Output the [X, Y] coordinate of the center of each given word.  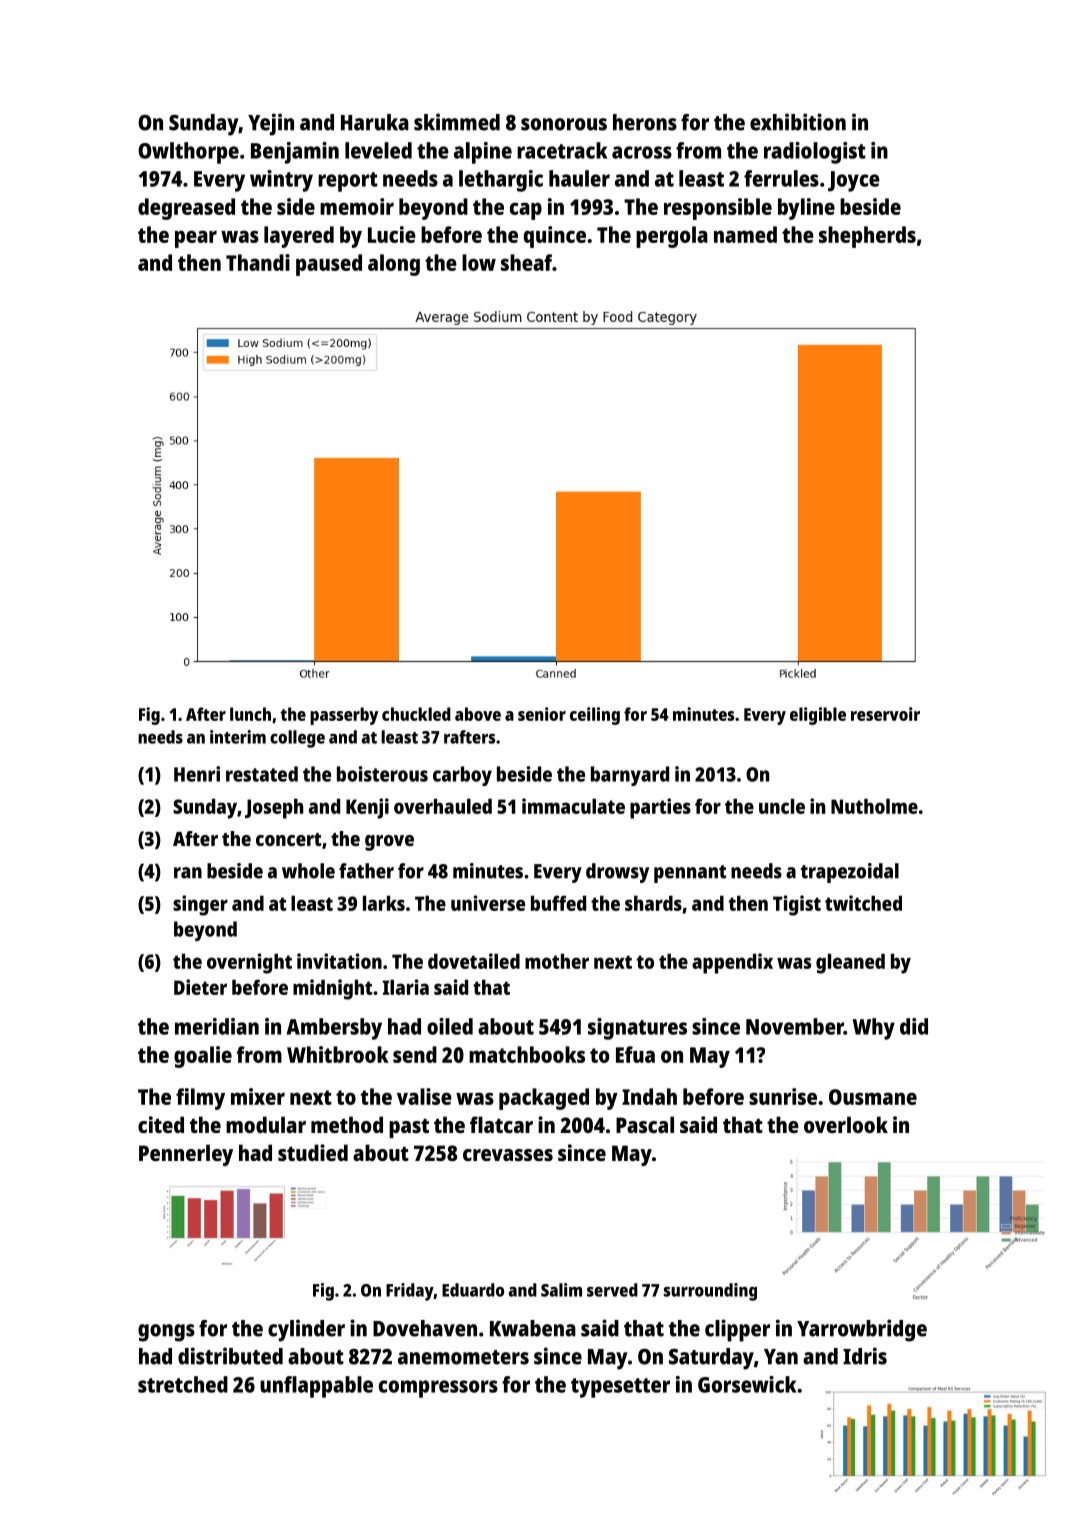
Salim [561, 1290]
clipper [737, 1330]
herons [645, 122]
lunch [250, 714]
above [478, 714]
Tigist [797, 905]
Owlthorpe [188, 153]
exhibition [798, 122]
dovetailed [474, 961]
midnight [332, 989]
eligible [818, 716]
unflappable [316, 1387]
